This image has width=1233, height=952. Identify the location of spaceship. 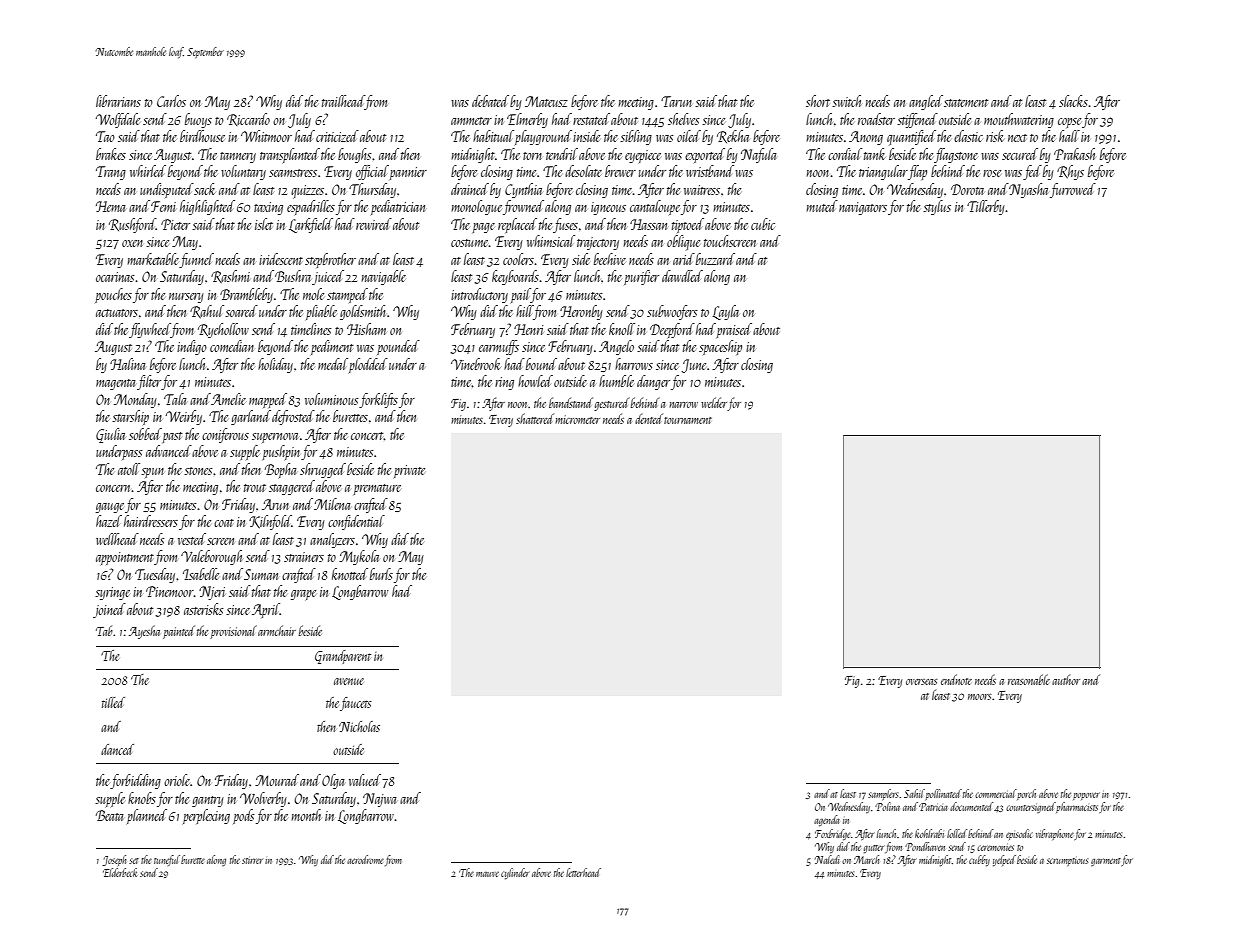
(720, 347).
